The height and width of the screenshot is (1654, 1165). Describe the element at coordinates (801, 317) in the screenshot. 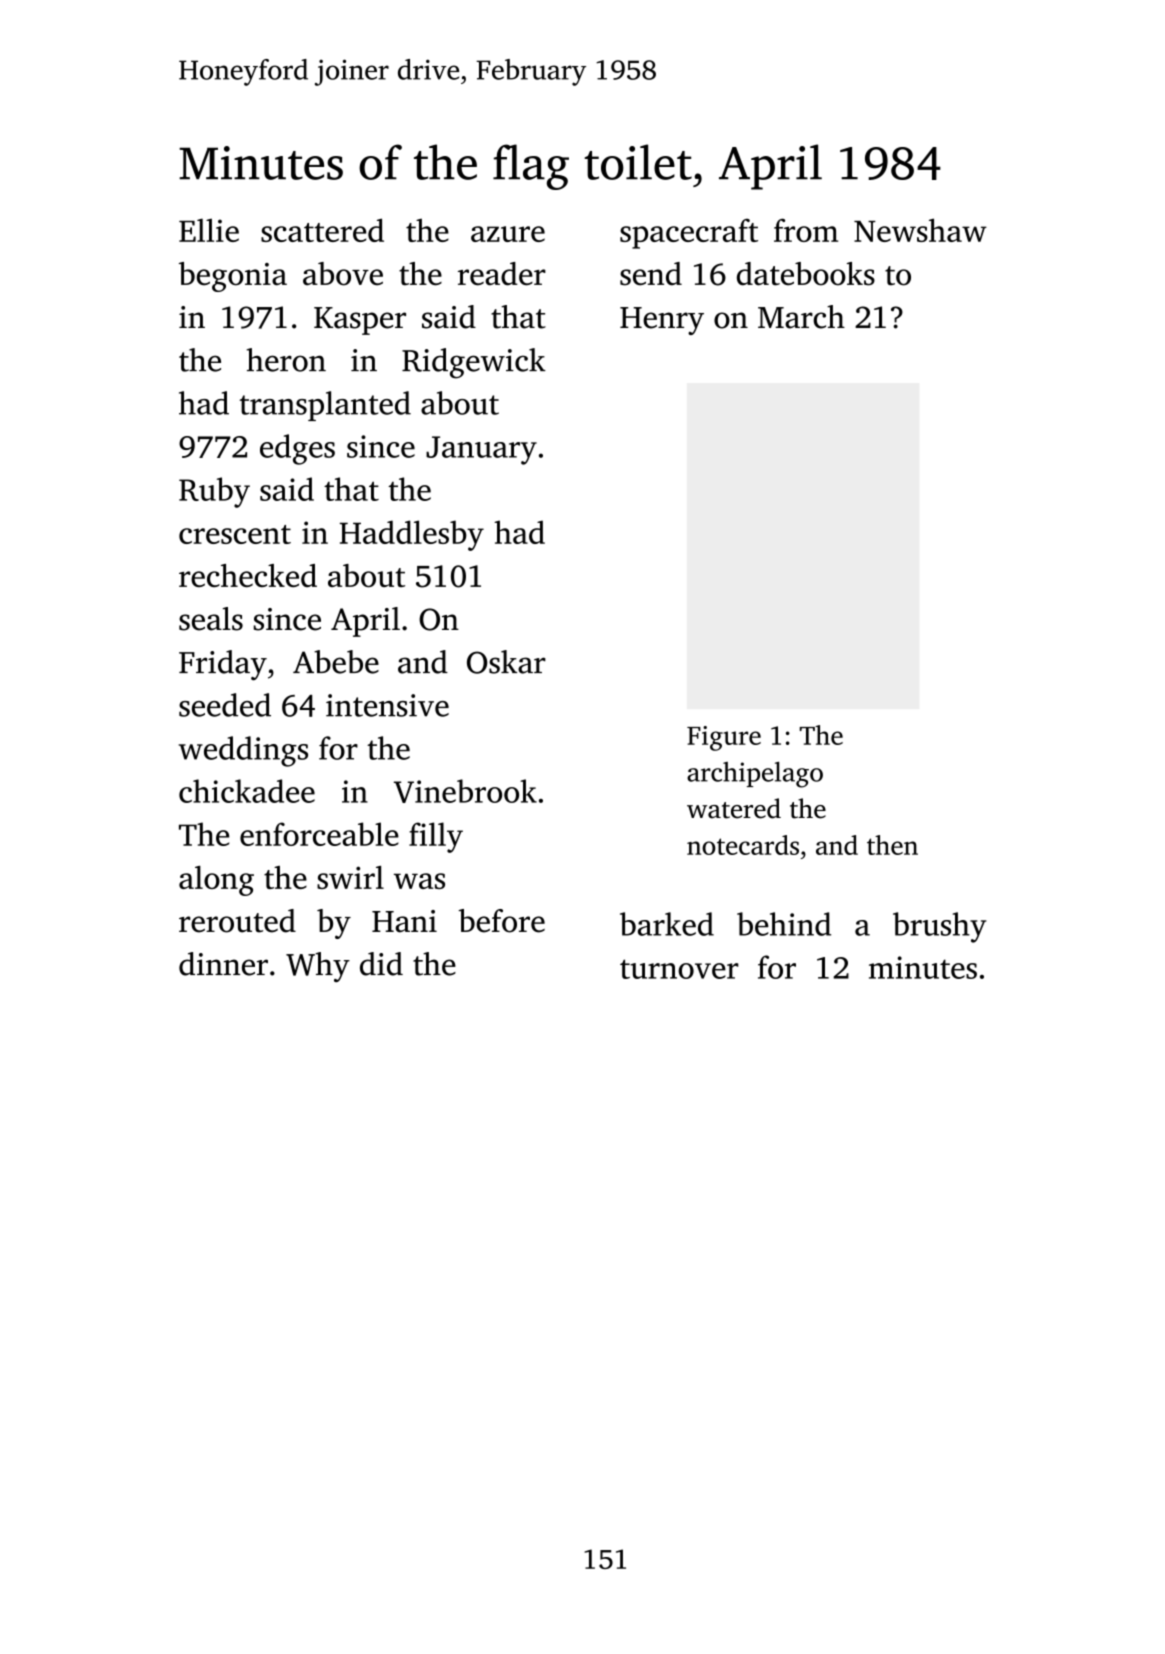

I see `March` at that location.
